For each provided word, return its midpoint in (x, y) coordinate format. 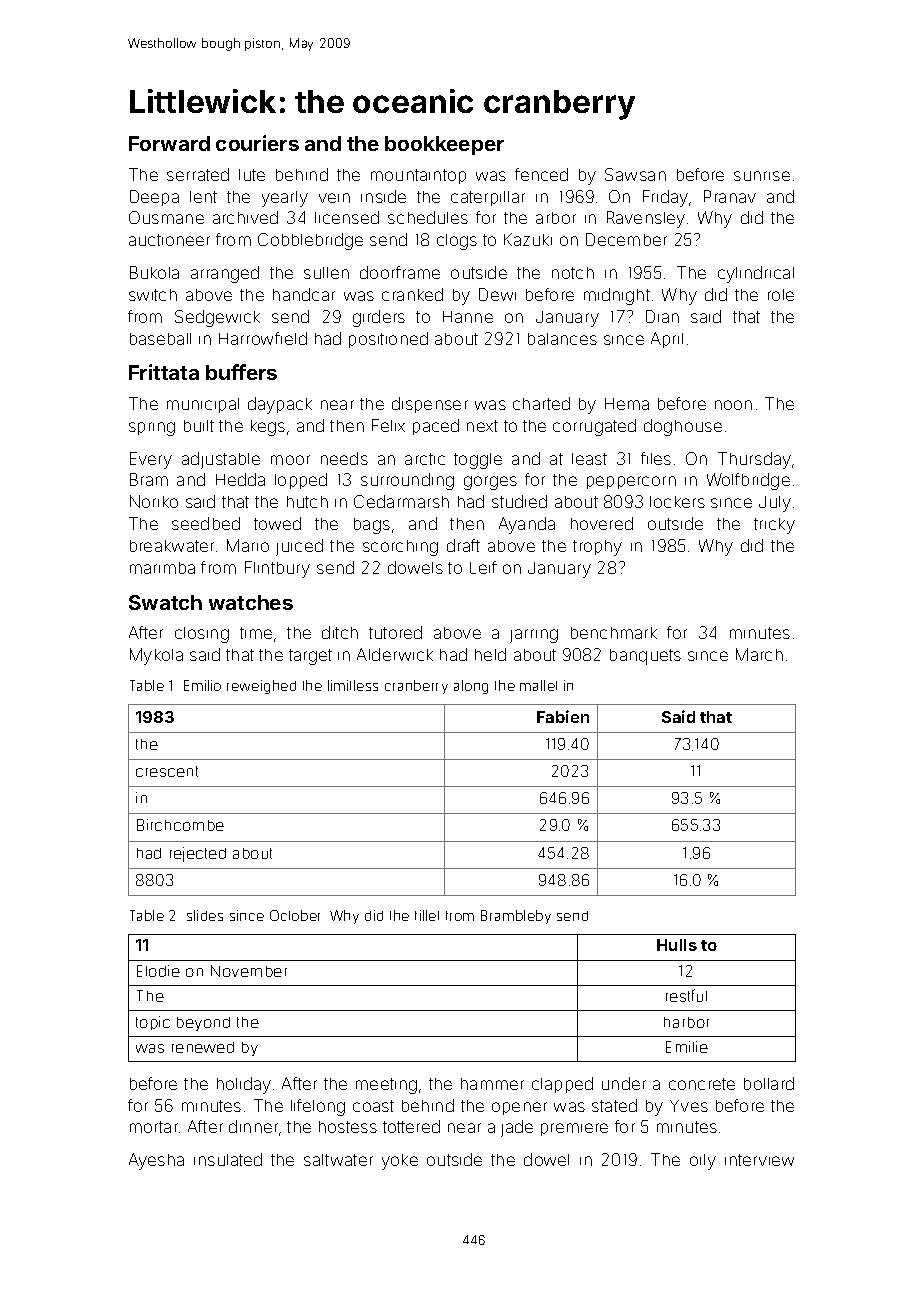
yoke (400, 1162)
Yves (689, 1106)
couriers (257, 143)
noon (733, 405)
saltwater (338, 1160)
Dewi (497, 294)
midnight (617, 296)
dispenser (430, 405)
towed (277, 523)
